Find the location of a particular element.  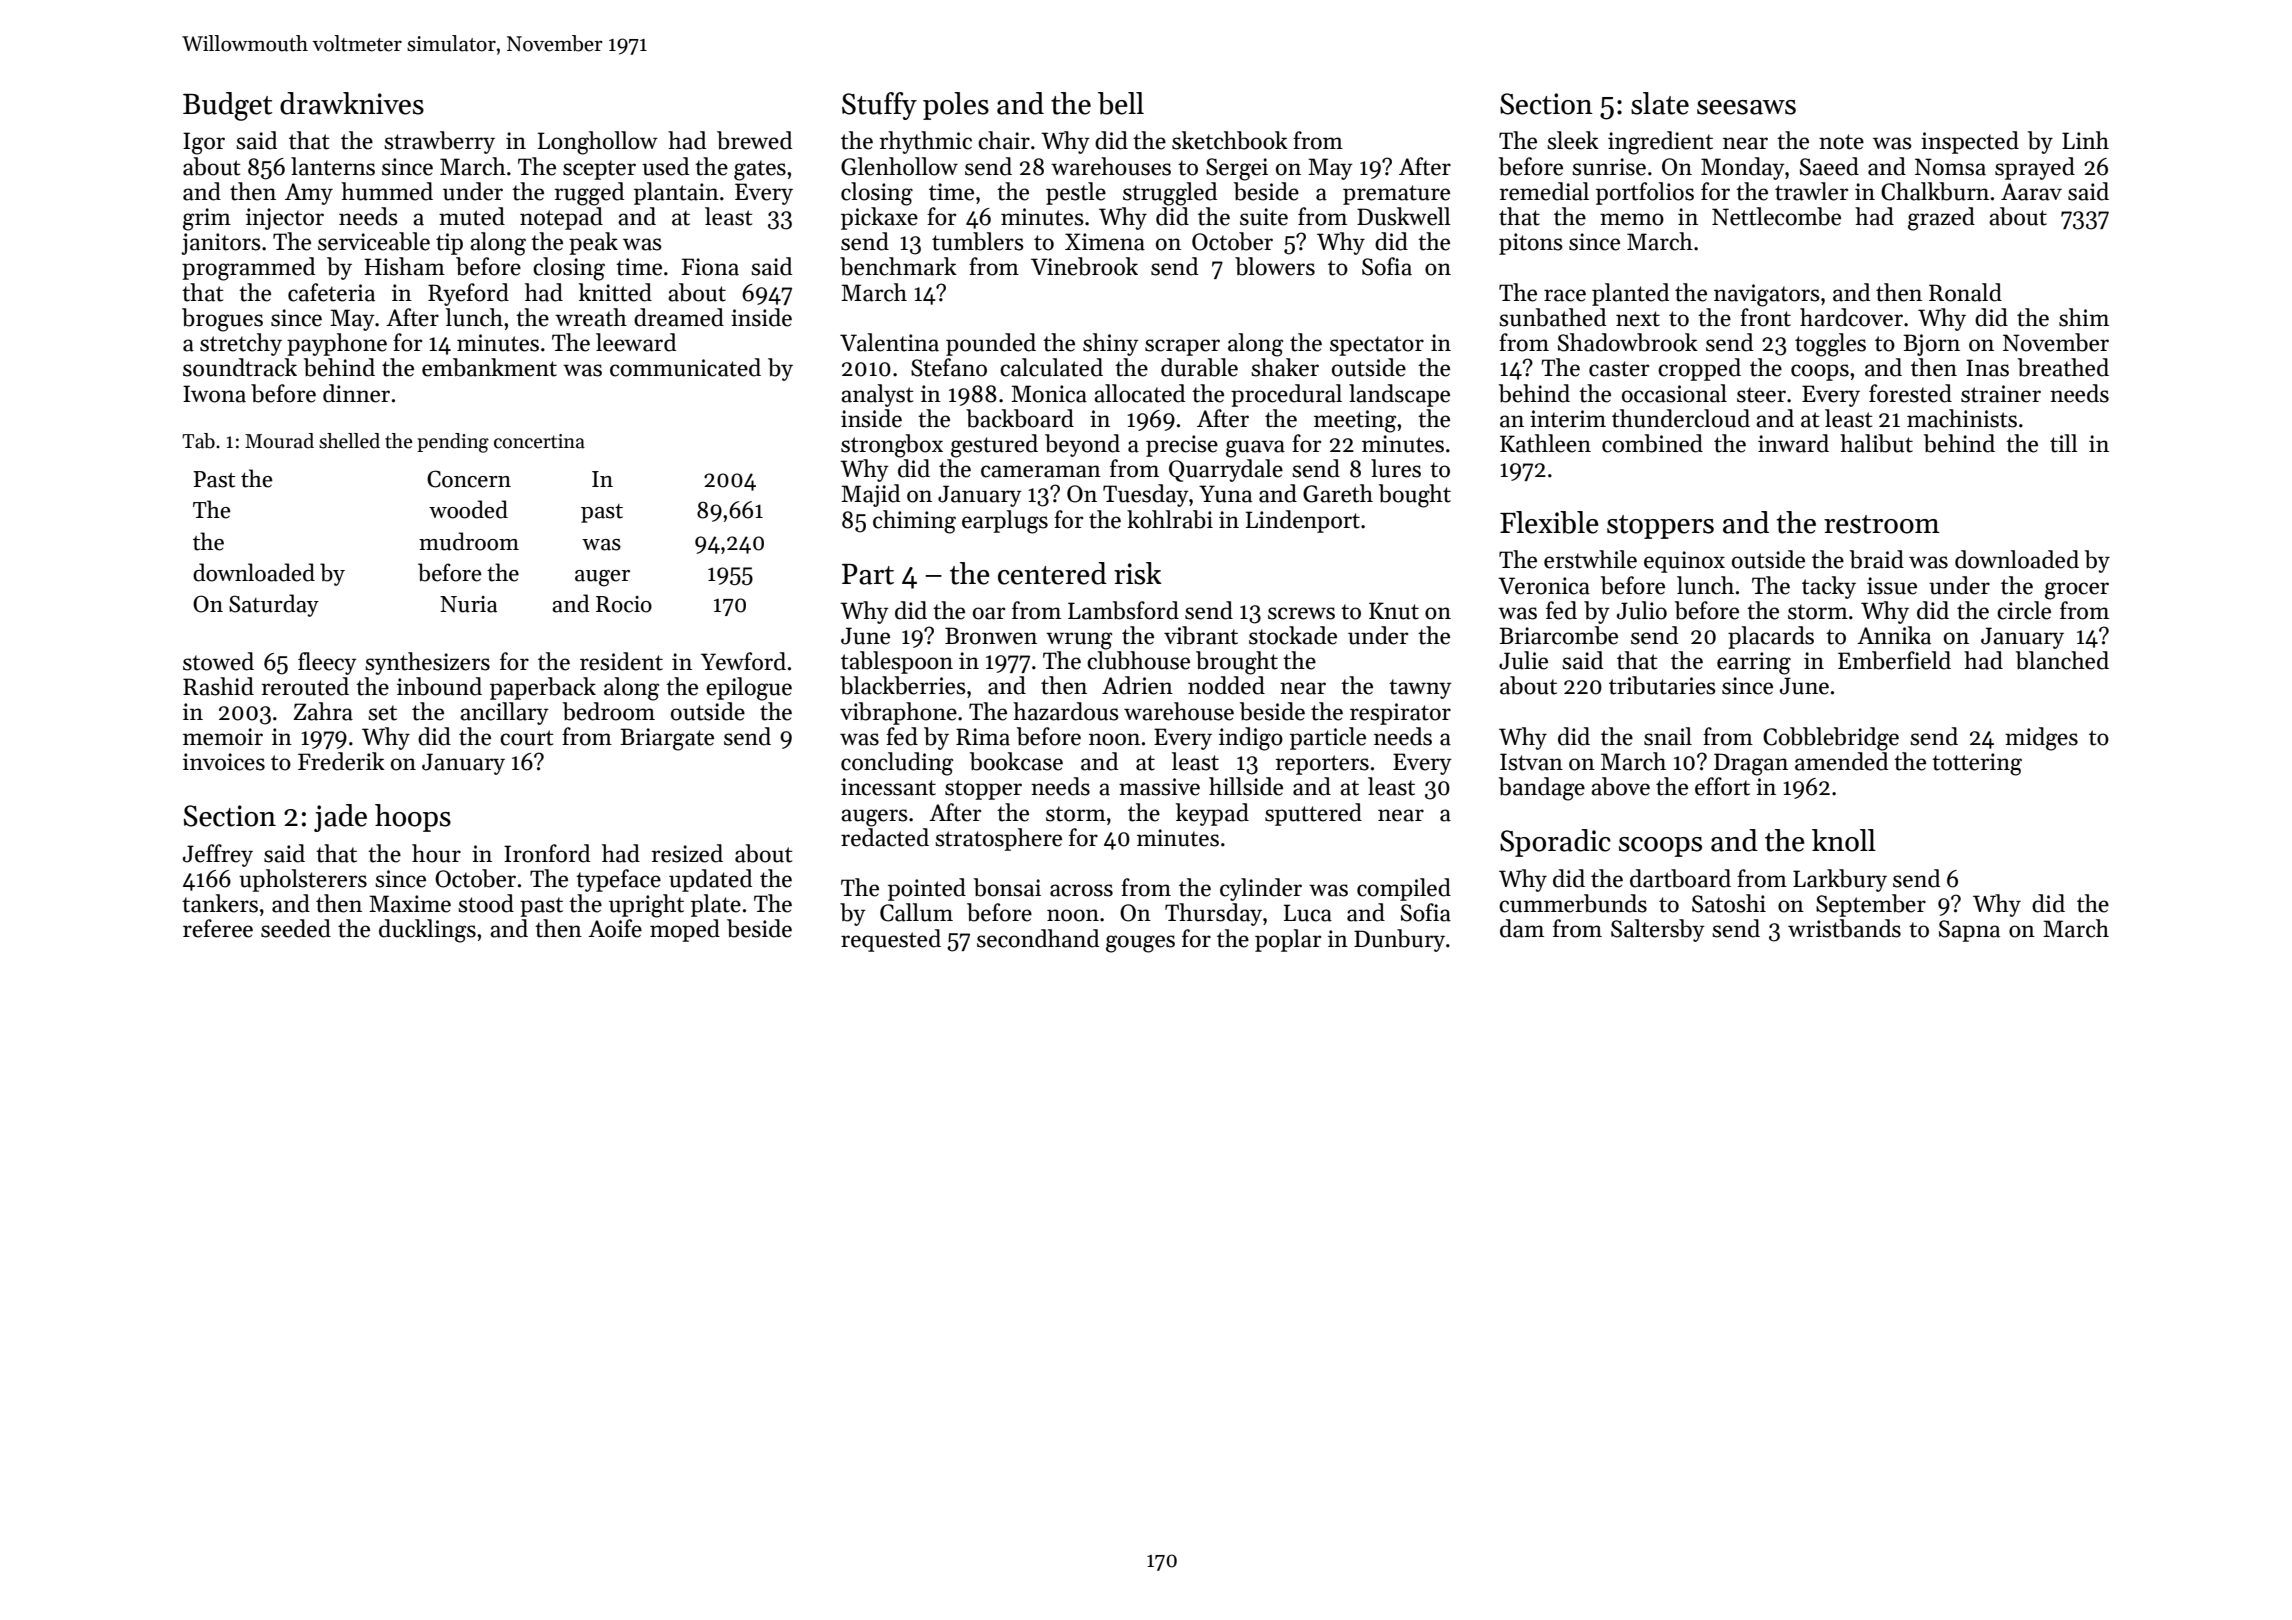

cameraman is located at coordinates (1041, 471).
